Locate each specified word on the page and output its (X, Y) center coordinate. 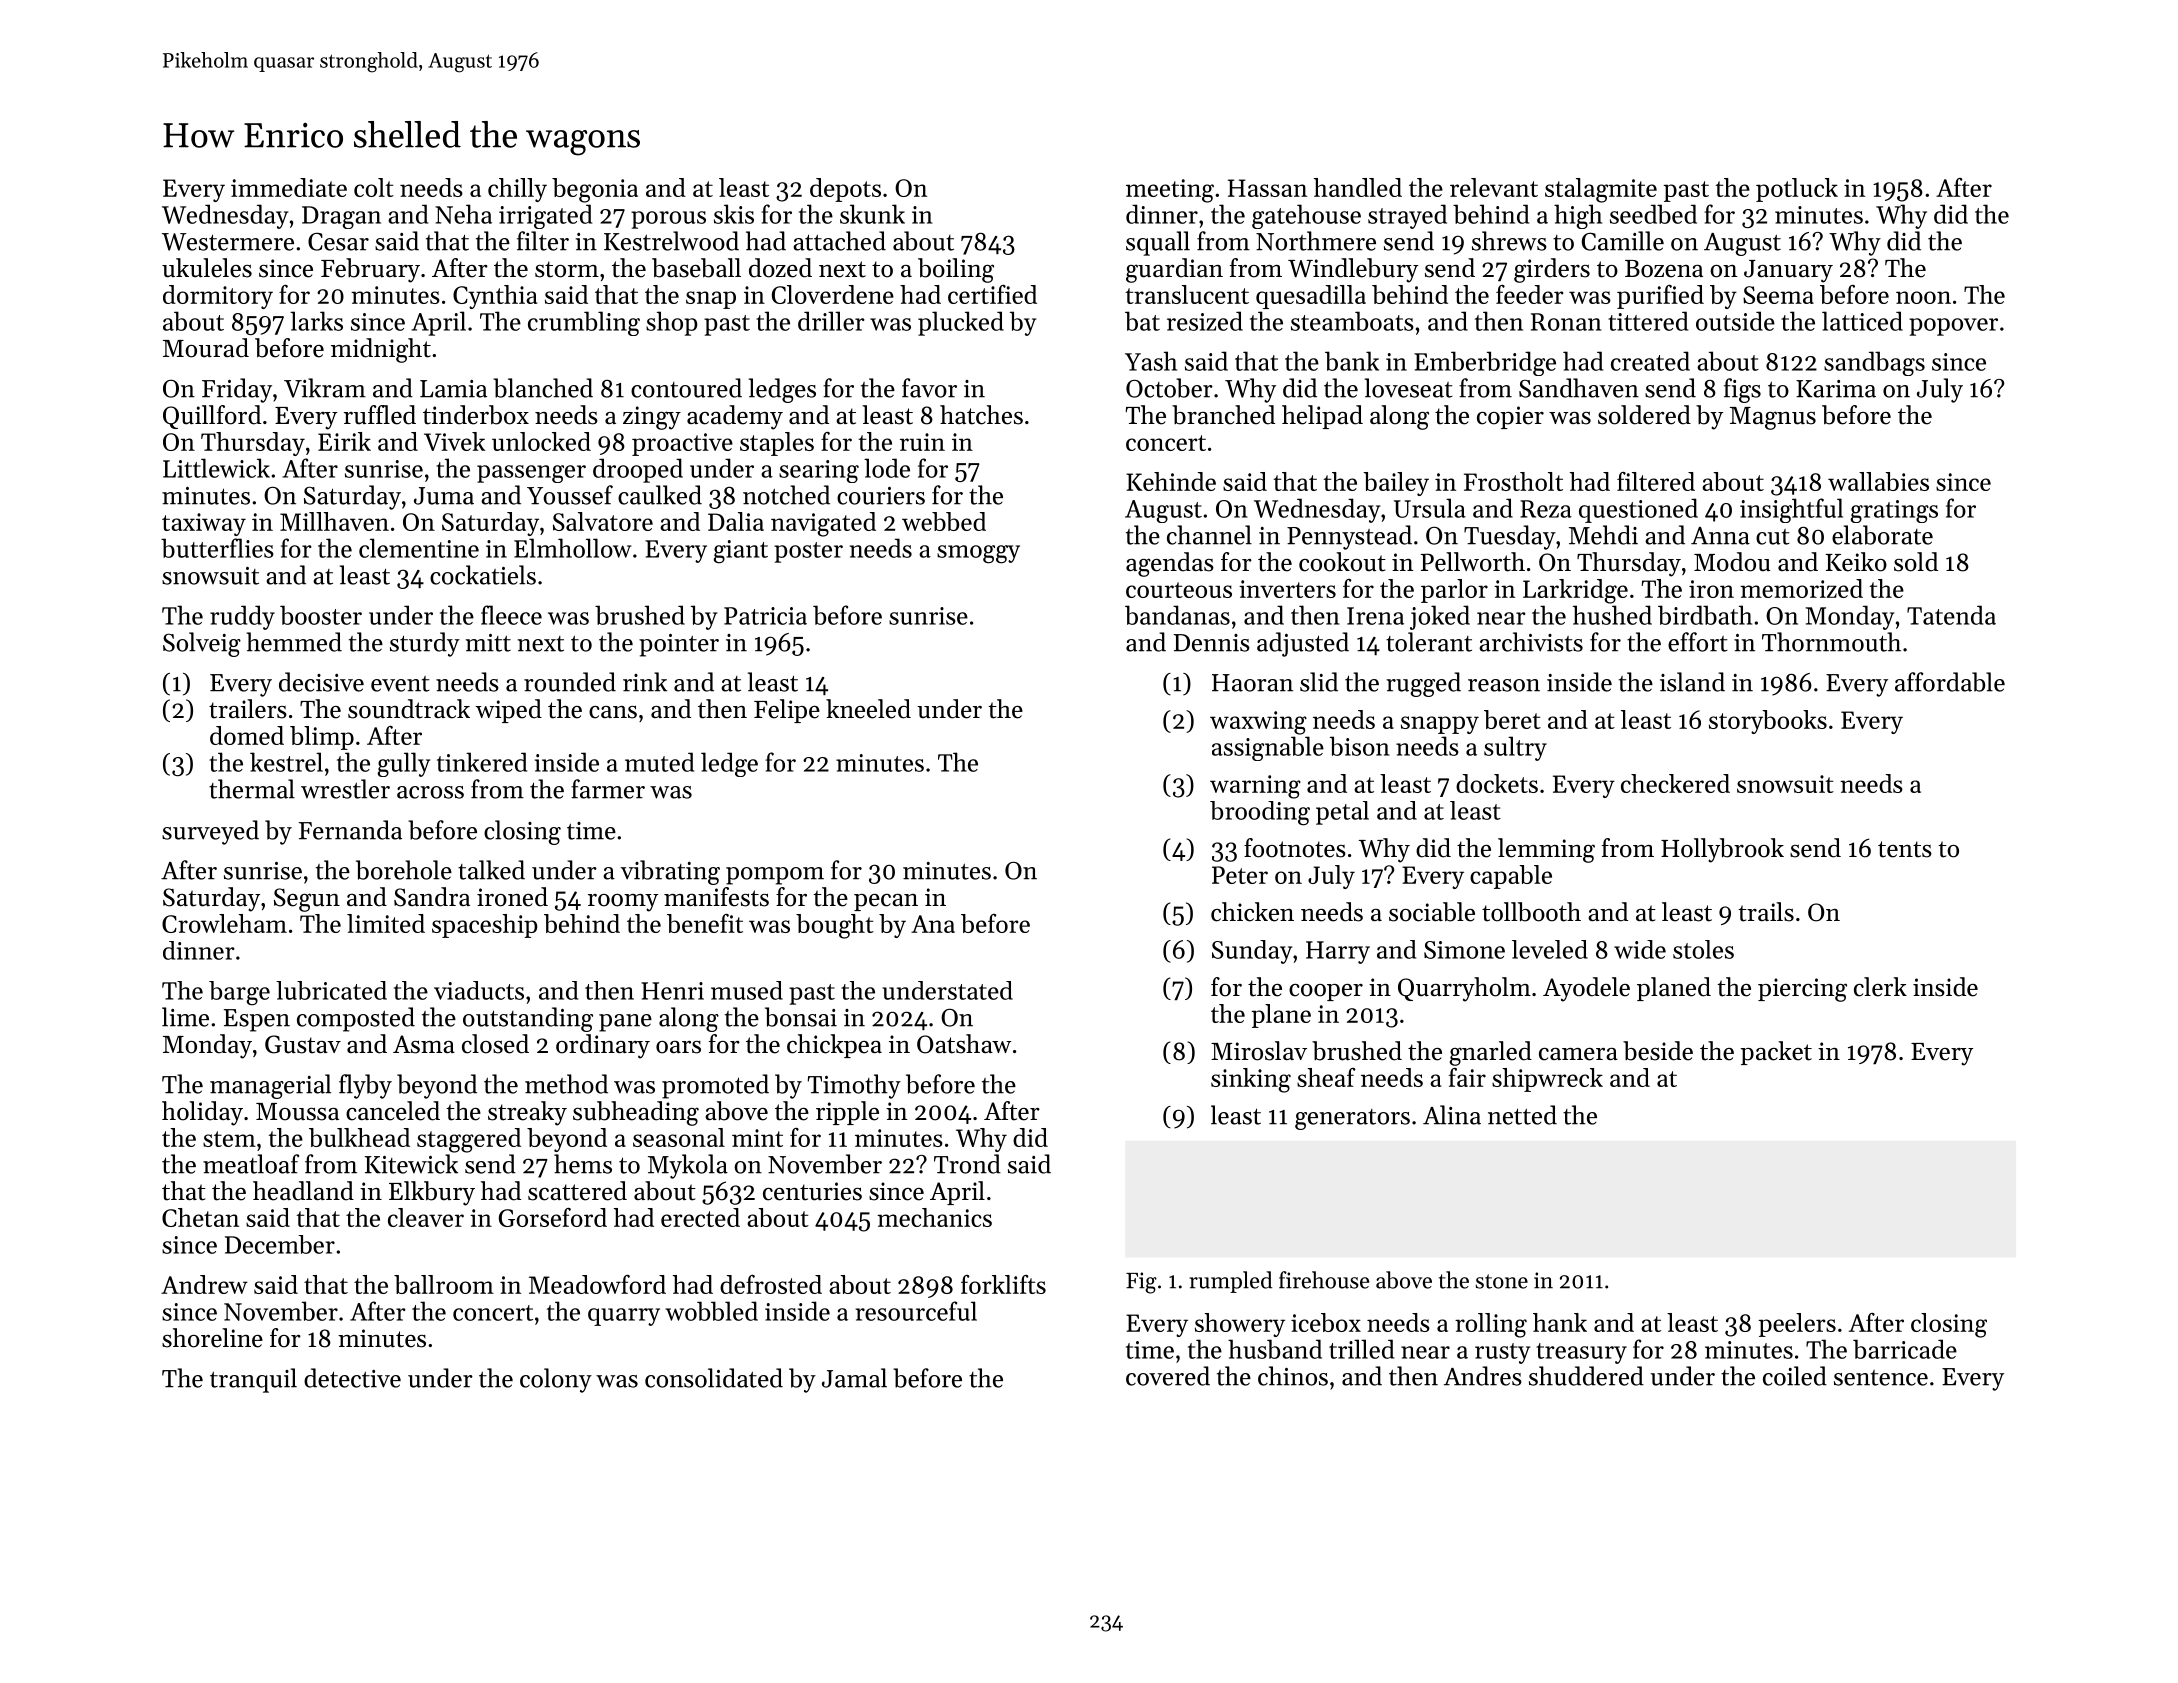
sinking (1251, 1080)
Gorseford (553, 1217)
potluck (1797, 190)
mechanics (934, 1217)
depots (845, 190)
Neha (463, 214)
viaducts (479, 990)
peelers (1797, 1325)
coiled (1795, 1376)
